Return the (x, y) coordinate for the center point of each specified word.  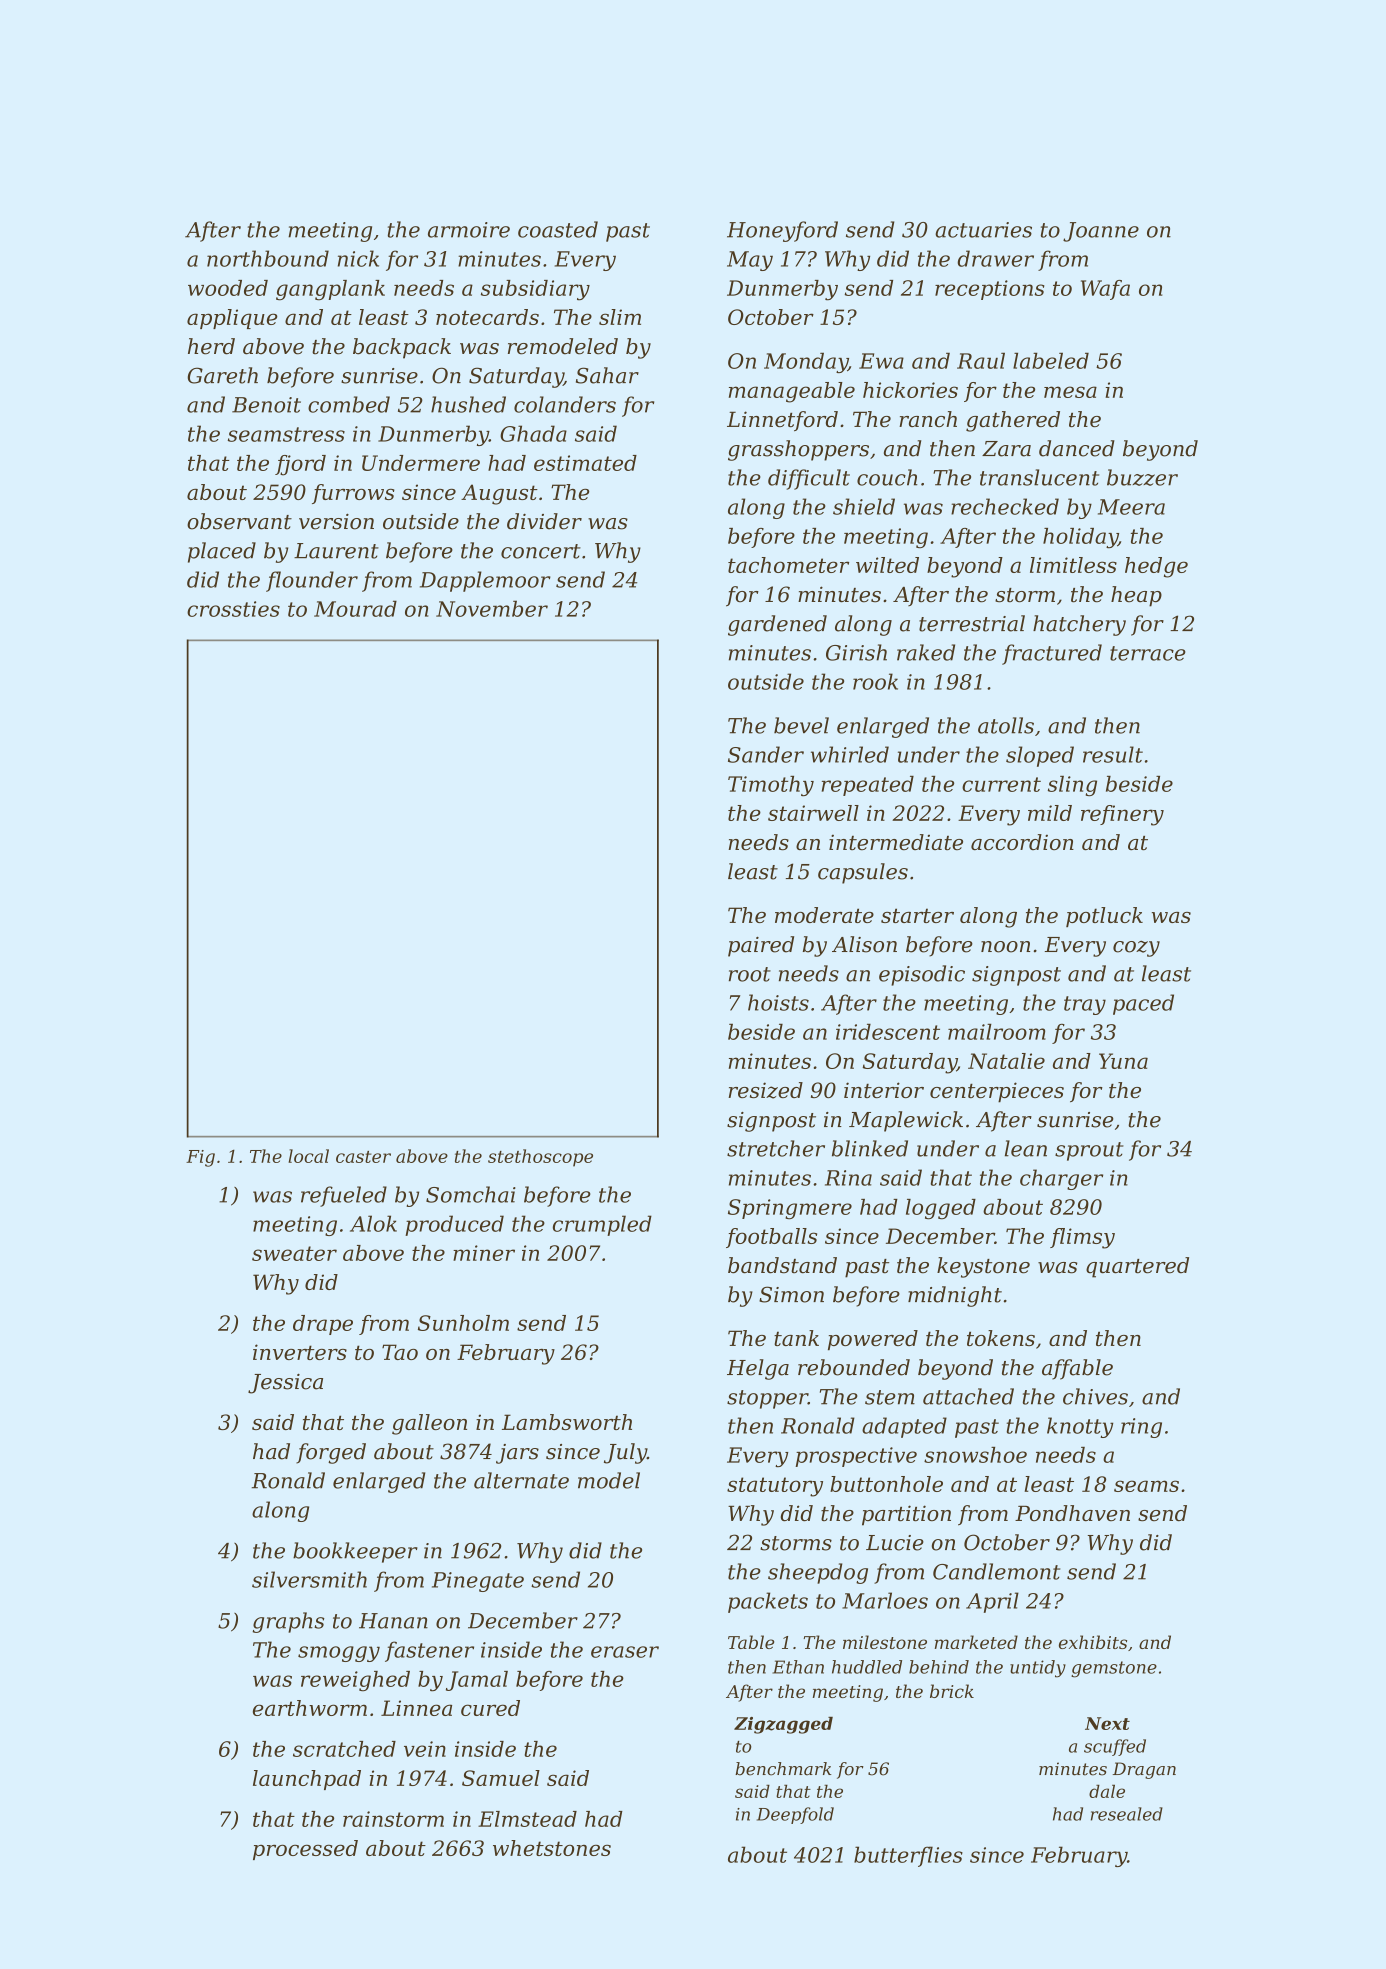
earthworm (310, 1708)
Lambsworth (567, 1422)
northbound (268, 258)
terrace (1148, 653)
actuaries (983, 230)
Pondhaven (1072, 1513)
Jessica (285, 1384)
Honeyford (782, 231)
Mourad (355, 608)
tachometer (788, 565)
